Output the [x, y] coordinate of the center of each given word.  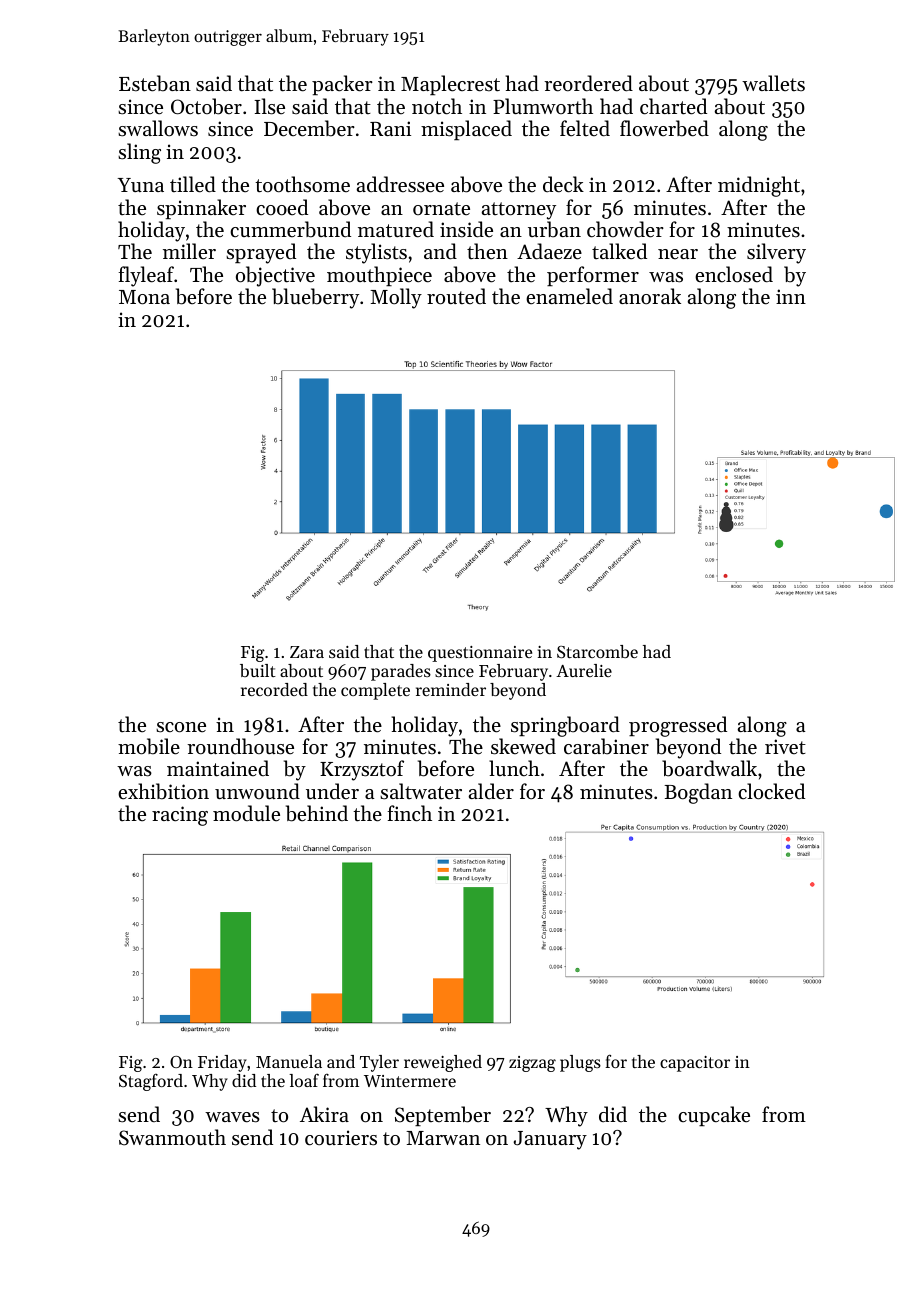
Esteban [155, 83]
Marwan [443, 1138]
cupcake [714, 1116]
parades [401, 672]
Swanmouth [172, 1137]
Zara [307, 652]
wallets [773, 83]
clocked [771, 791]
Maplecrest [450, 85]
